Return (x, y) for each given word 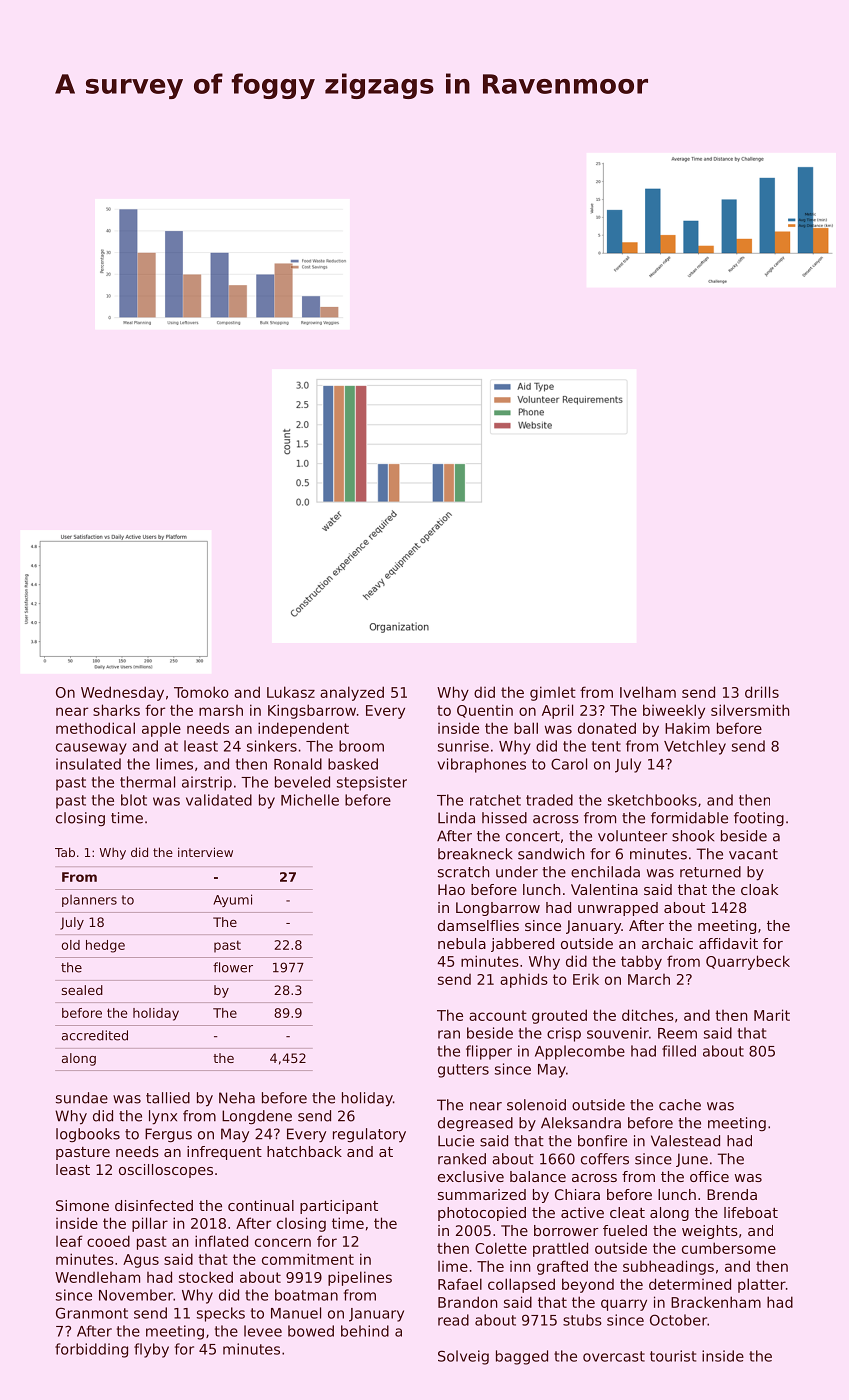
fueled (625, 1230)
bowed (311, 1331)
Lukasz (291, 692)
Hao (451, 889)
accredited (95, 1035)
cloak (759, 889)
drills (762, 692)
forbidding (91, 1350)
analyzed (352, 693)
